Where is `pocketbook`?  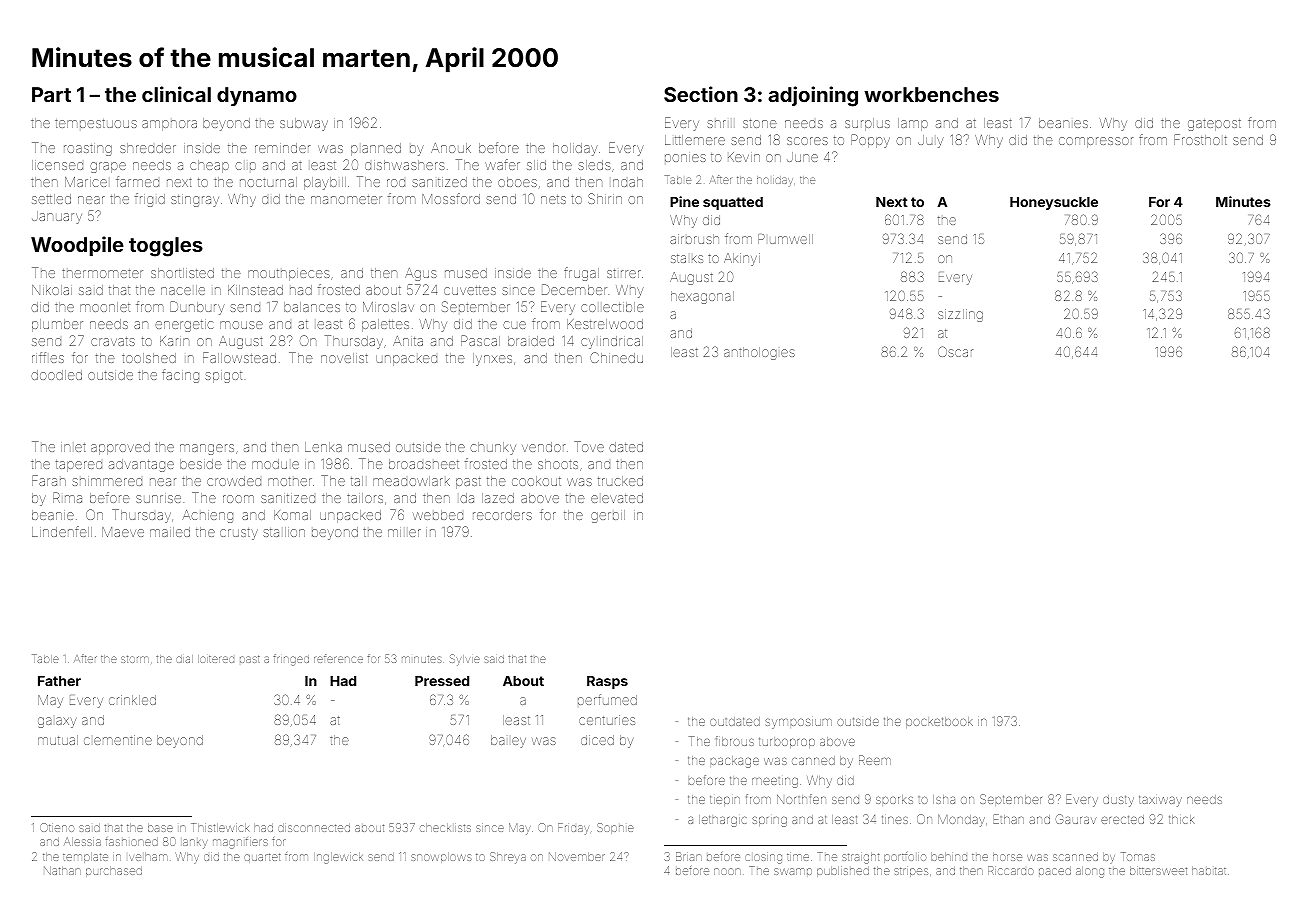
pocketbook is located at coordinates (939, 722).
